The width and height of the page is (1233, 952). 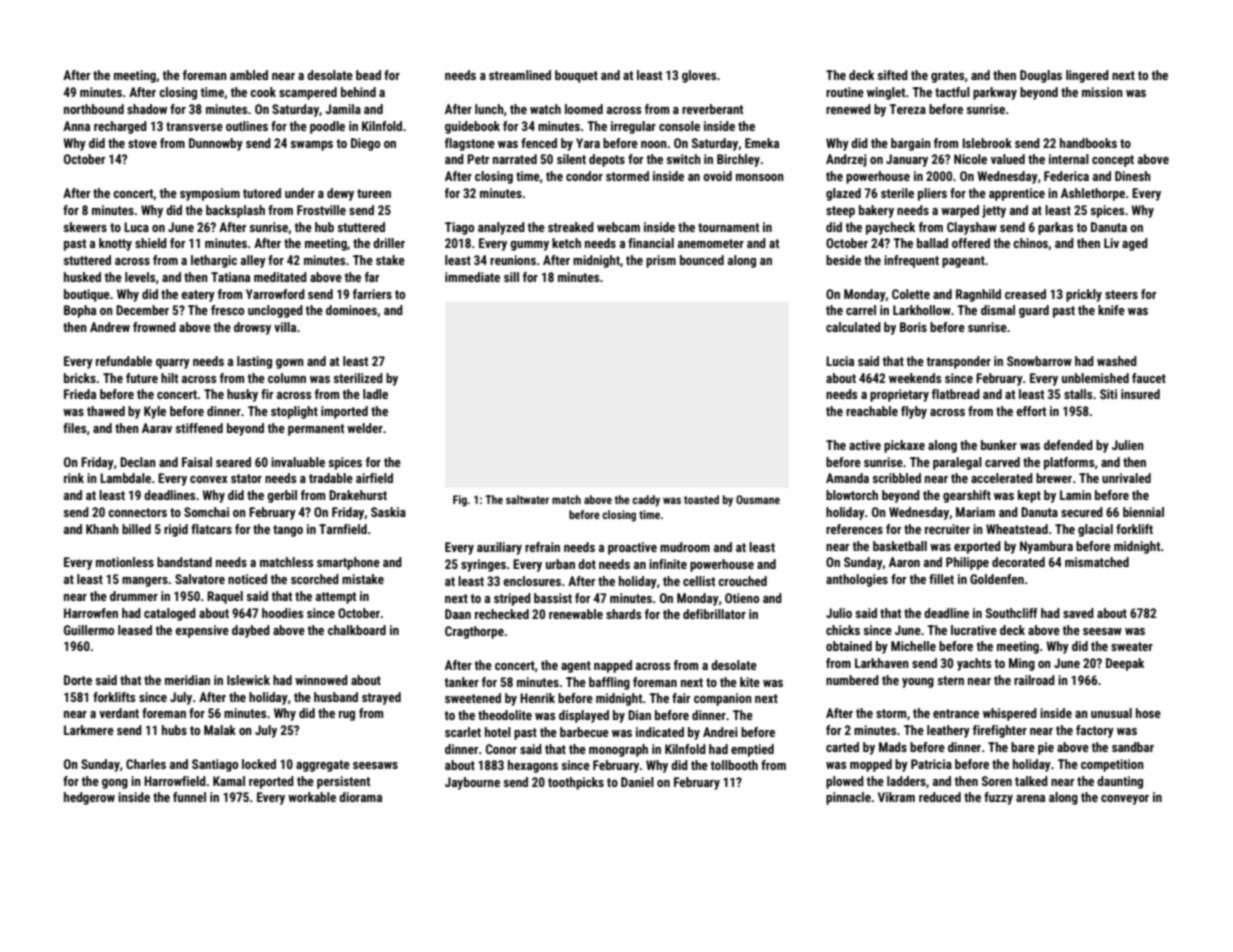 What do you see at coordinates (368, 75) in the page?
I see `bead` at bounding box center [368, 75].
